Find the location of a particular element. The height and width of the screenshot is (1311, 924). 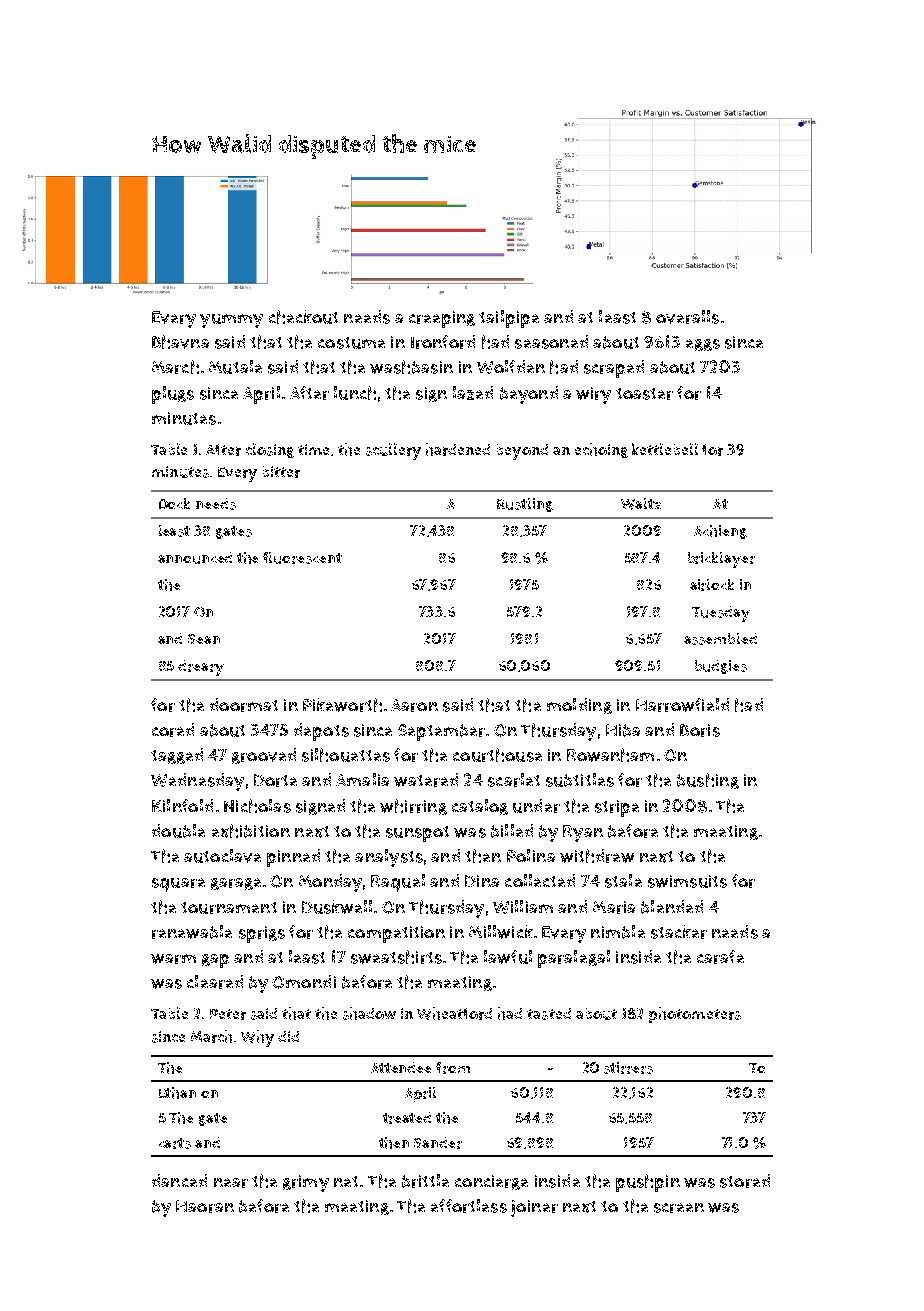

Rustling is located at coordinates (525, 505).
